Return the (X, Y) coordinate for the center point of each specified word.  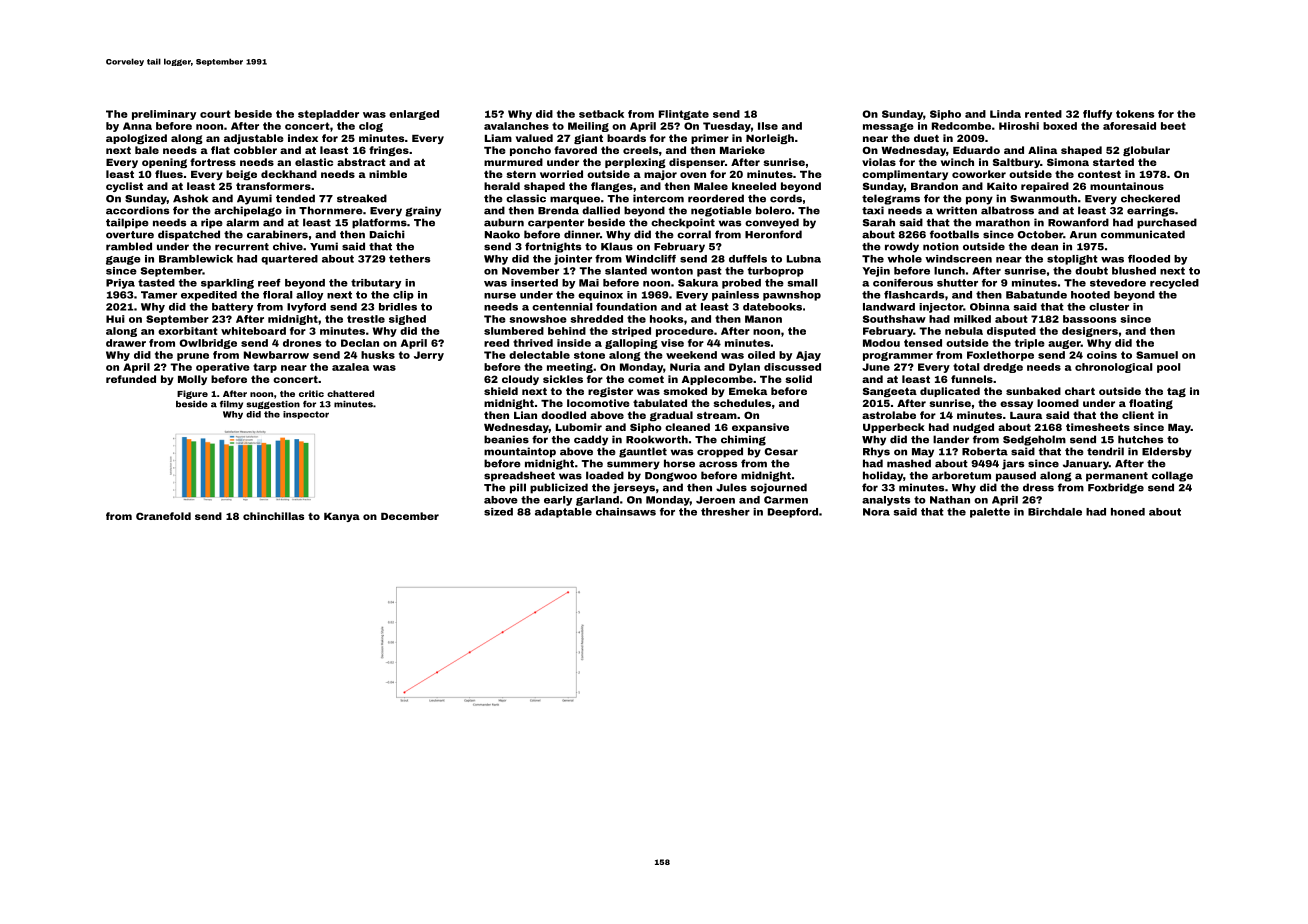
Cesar (781, 452)
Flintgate (684, 115)
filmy (231, 404)
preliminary (164, 115)
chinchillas (273, 516)
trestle (366, 319)
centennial (562, 307)
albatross (1007, 210)
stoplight (1072, 260)
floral (277, 295)
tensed (923, 343)
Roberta (985, 451)
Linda (1005, 114)
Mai (589, 283)
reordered (716, 198)
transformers (273, 186)
